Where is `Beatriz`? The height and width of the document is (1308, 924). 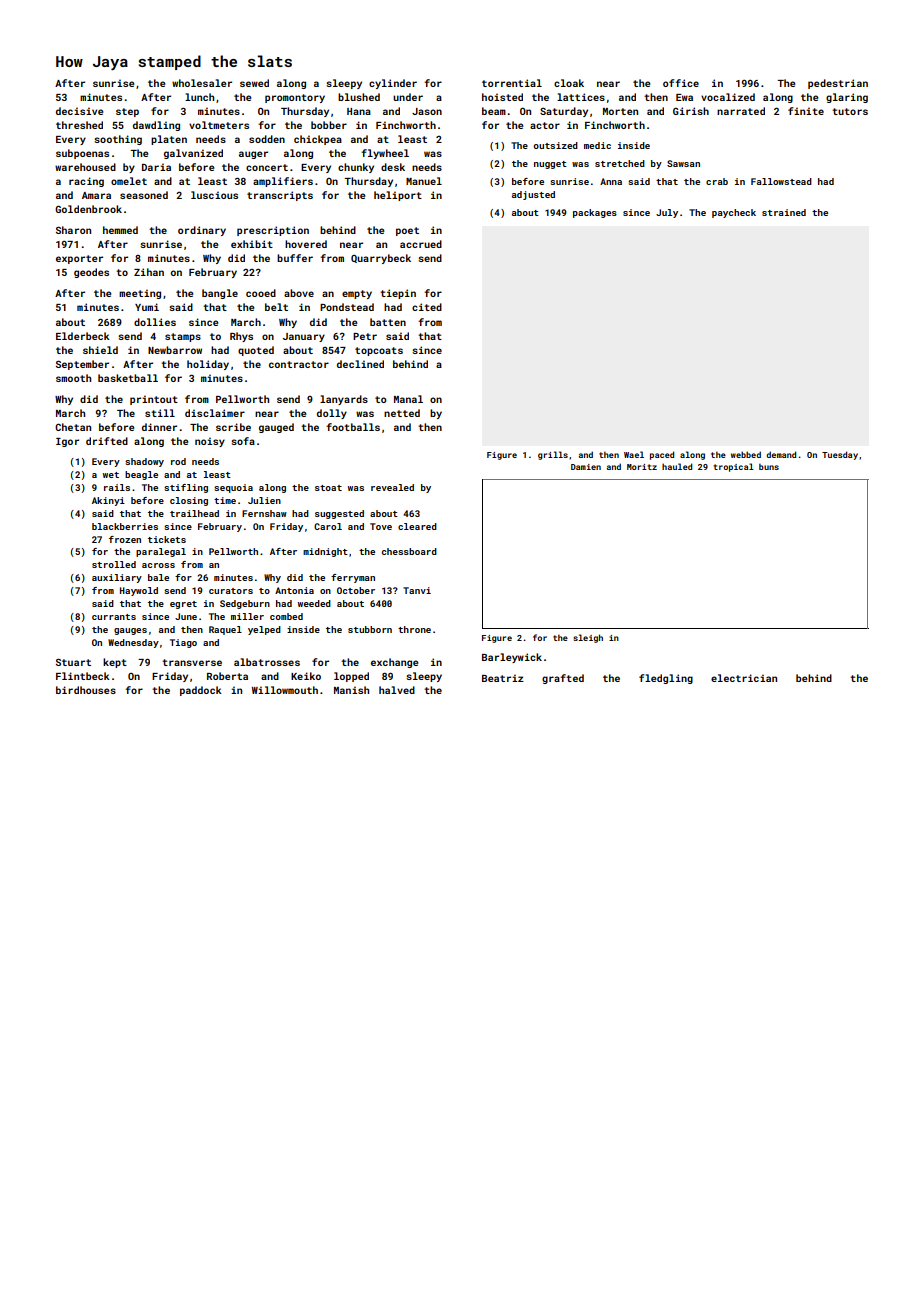
Beatriz is located at coordinates (503, 678).
